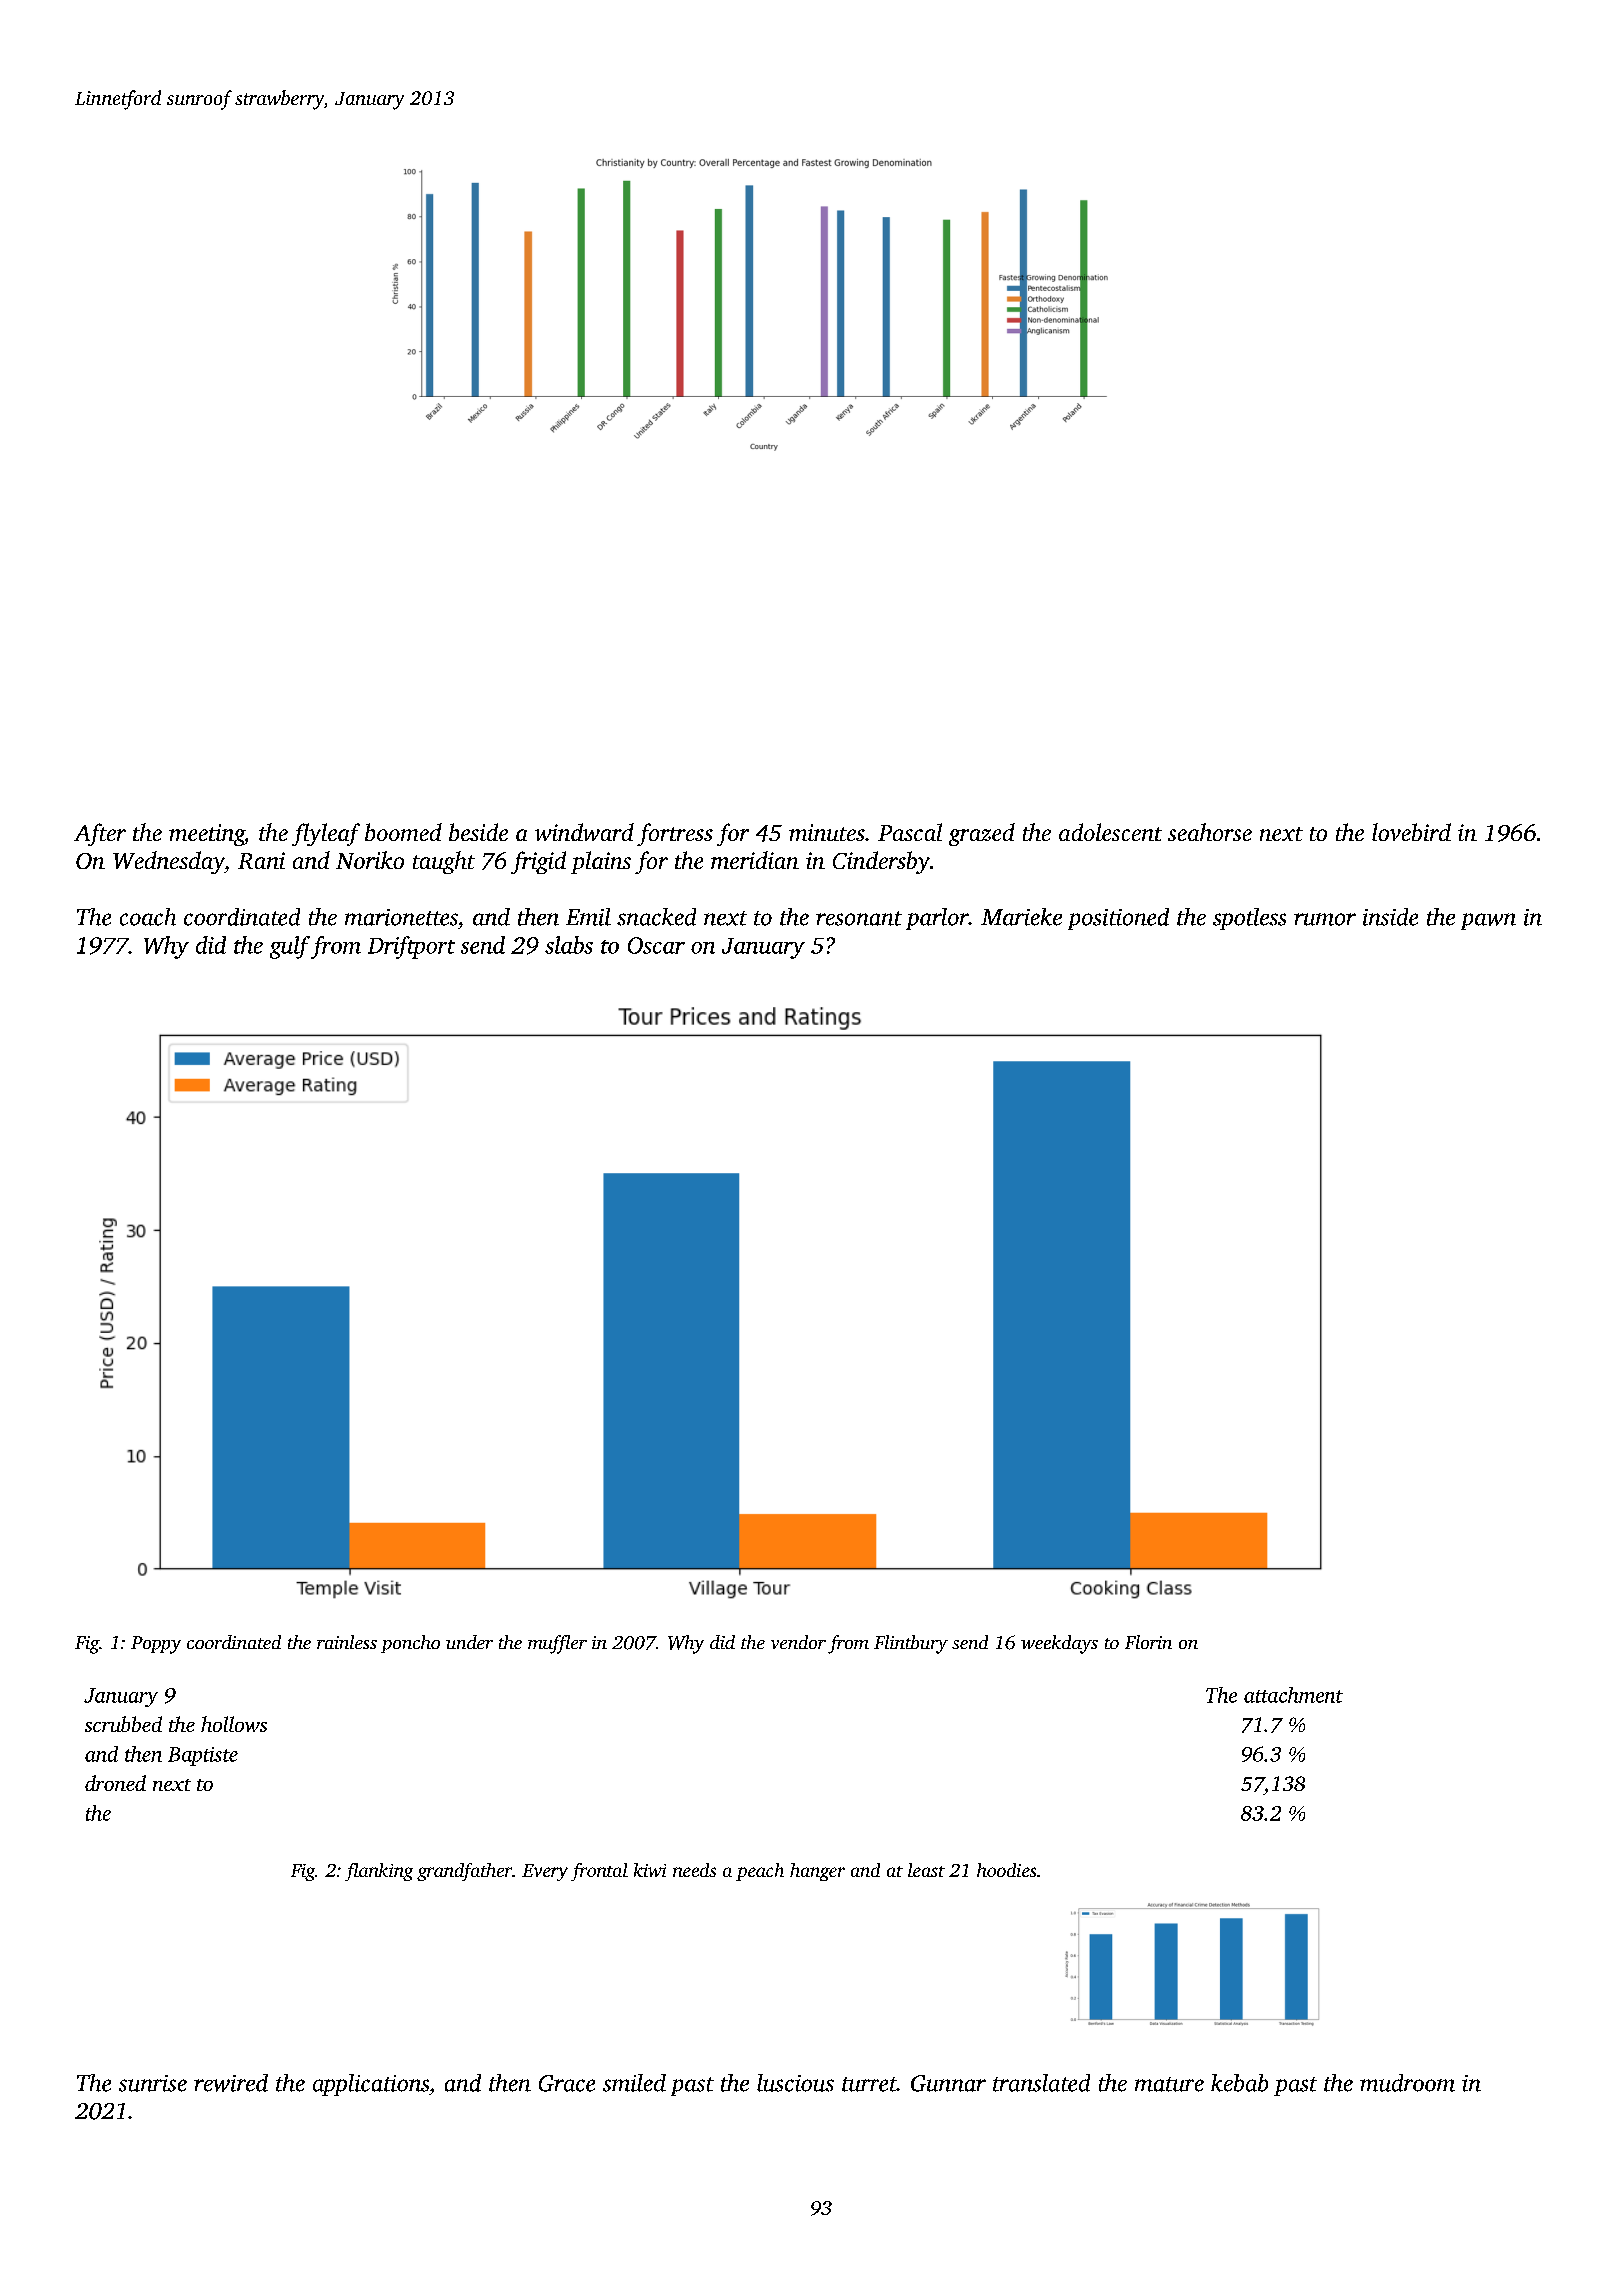 This document has width=1620, height=2292. Describe the element at coordinates (656, 945) in the document. I see `Oscar` at that location.
